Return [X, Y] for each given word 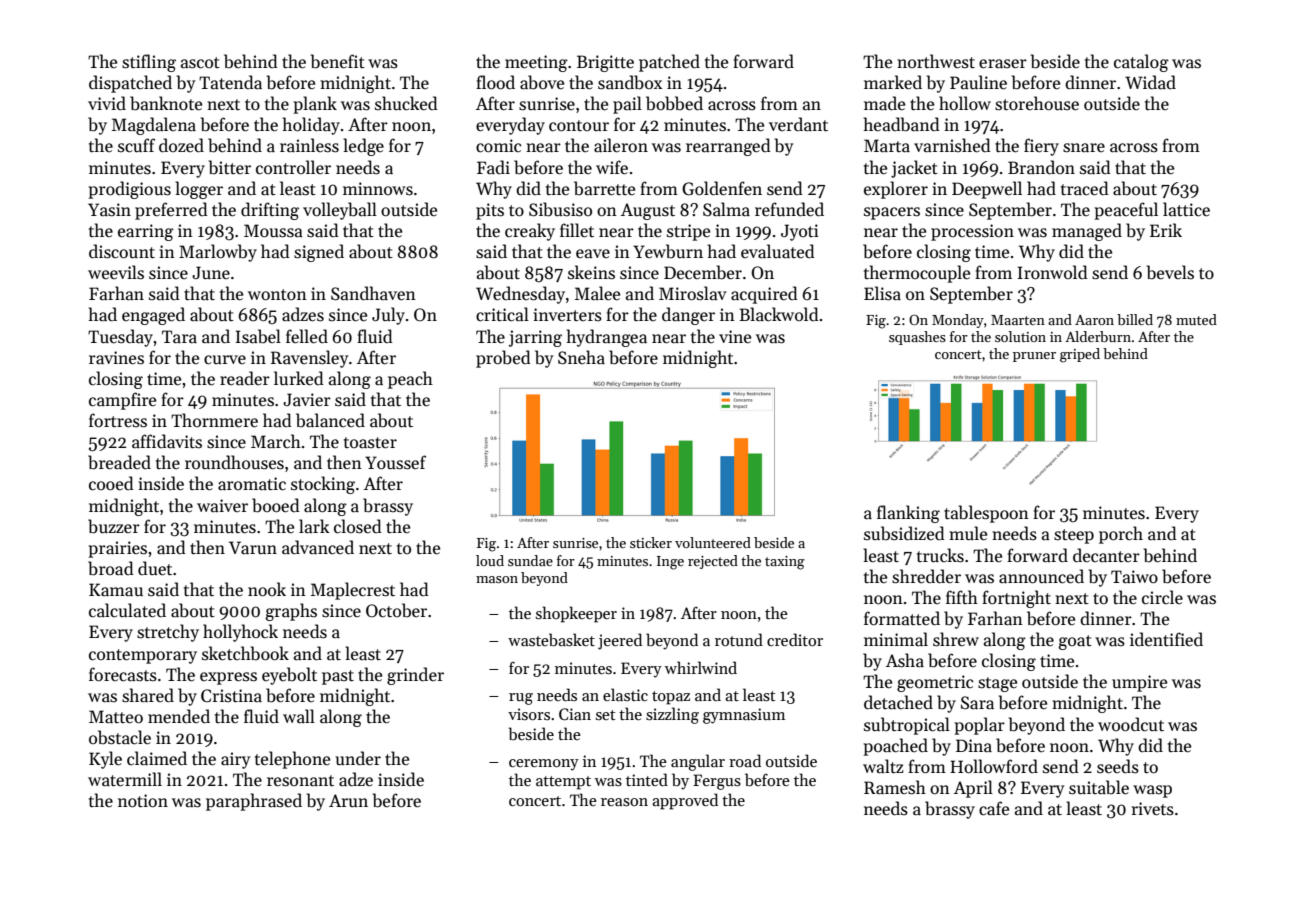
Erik [1166, 230]
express [228, 678]
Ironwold [1052, 272]
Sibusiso [560, 209]
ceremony [544, 765]
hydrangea [607, 338]
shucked [406, 103]
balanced [330, 420]
